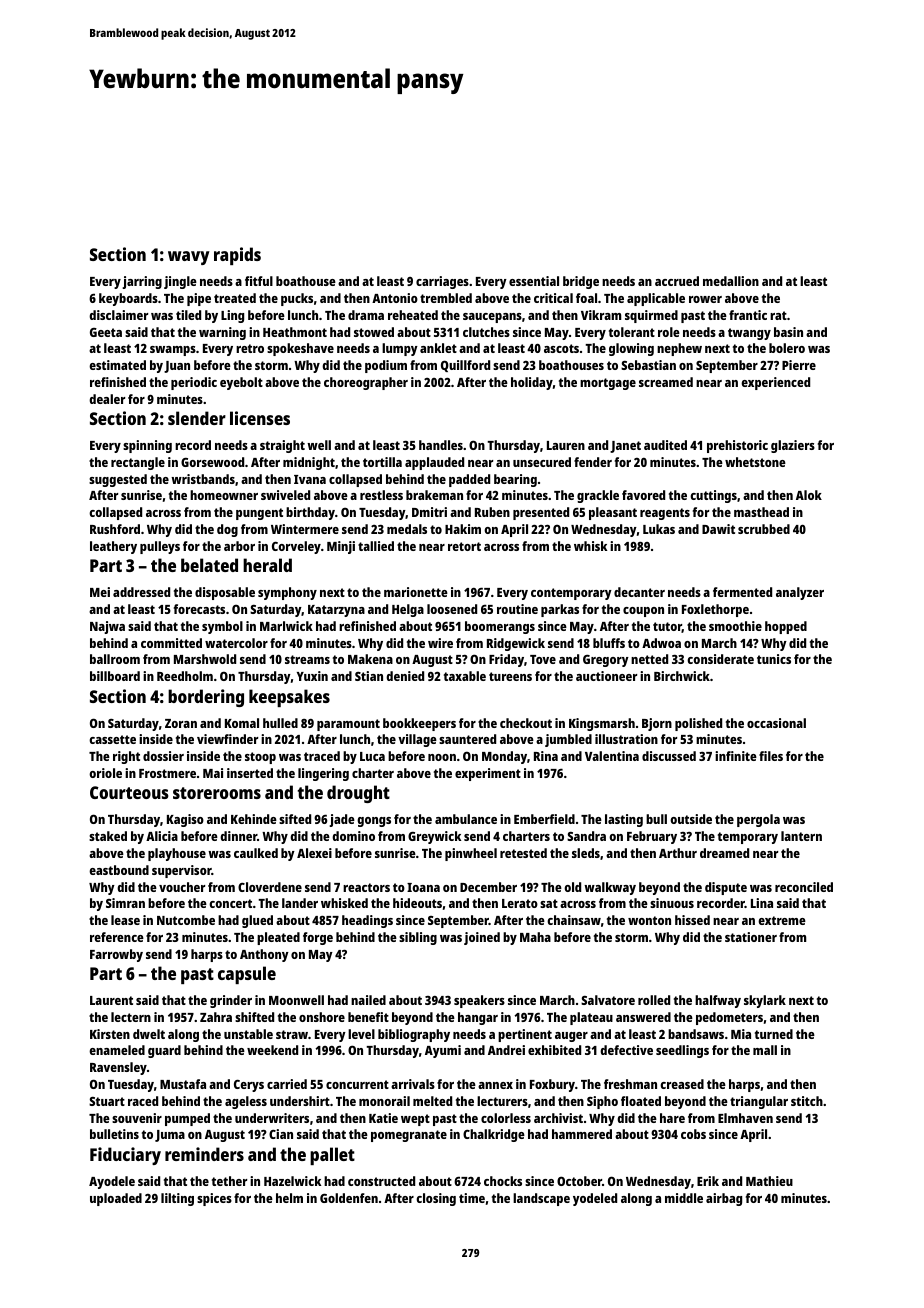  What do you see at coordinates (568, 740) in the document?
I see `jumbled` at bounding box center [568, 740].
